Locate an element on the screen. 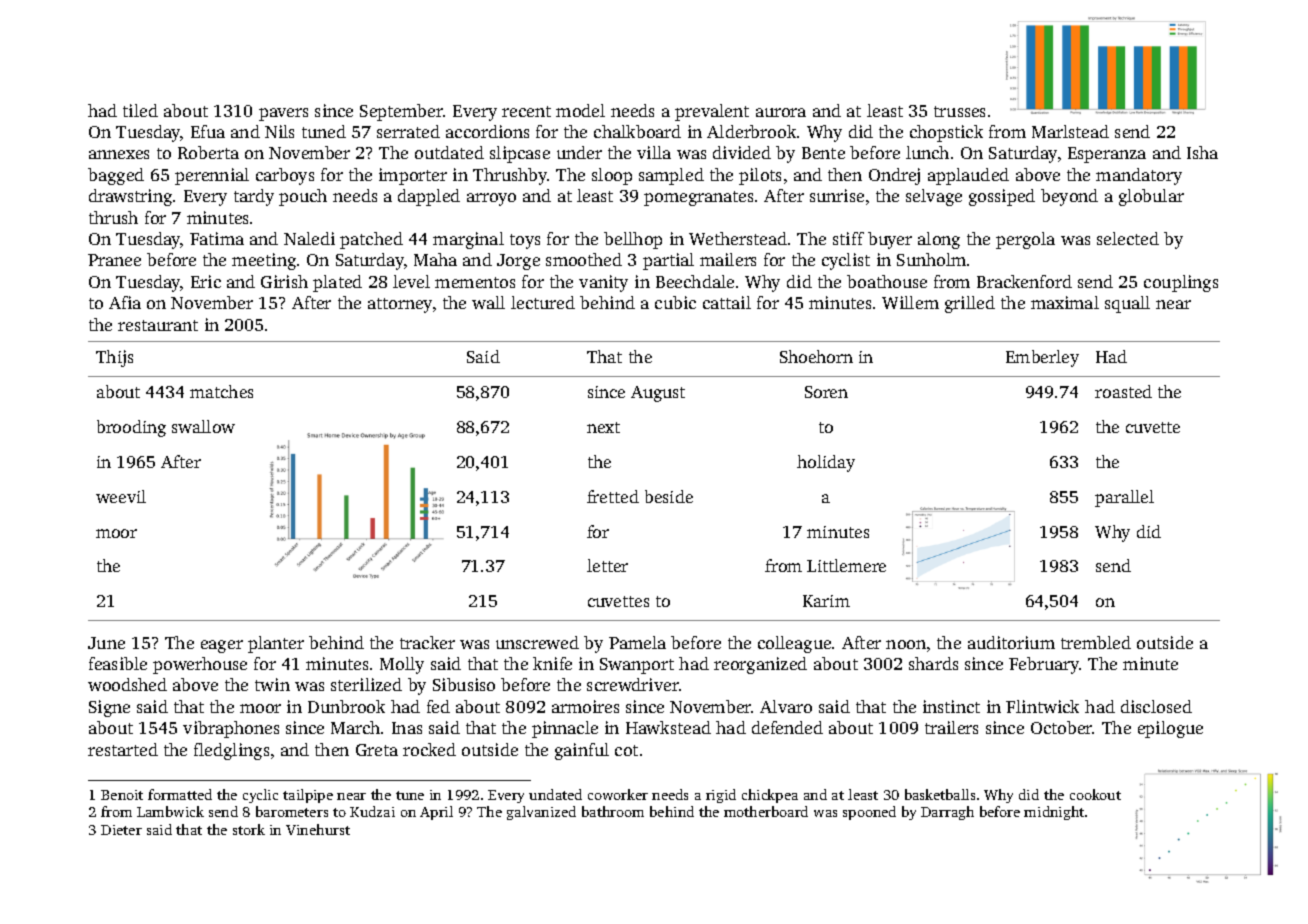  prevalent is located at coordinates (712, 112).
